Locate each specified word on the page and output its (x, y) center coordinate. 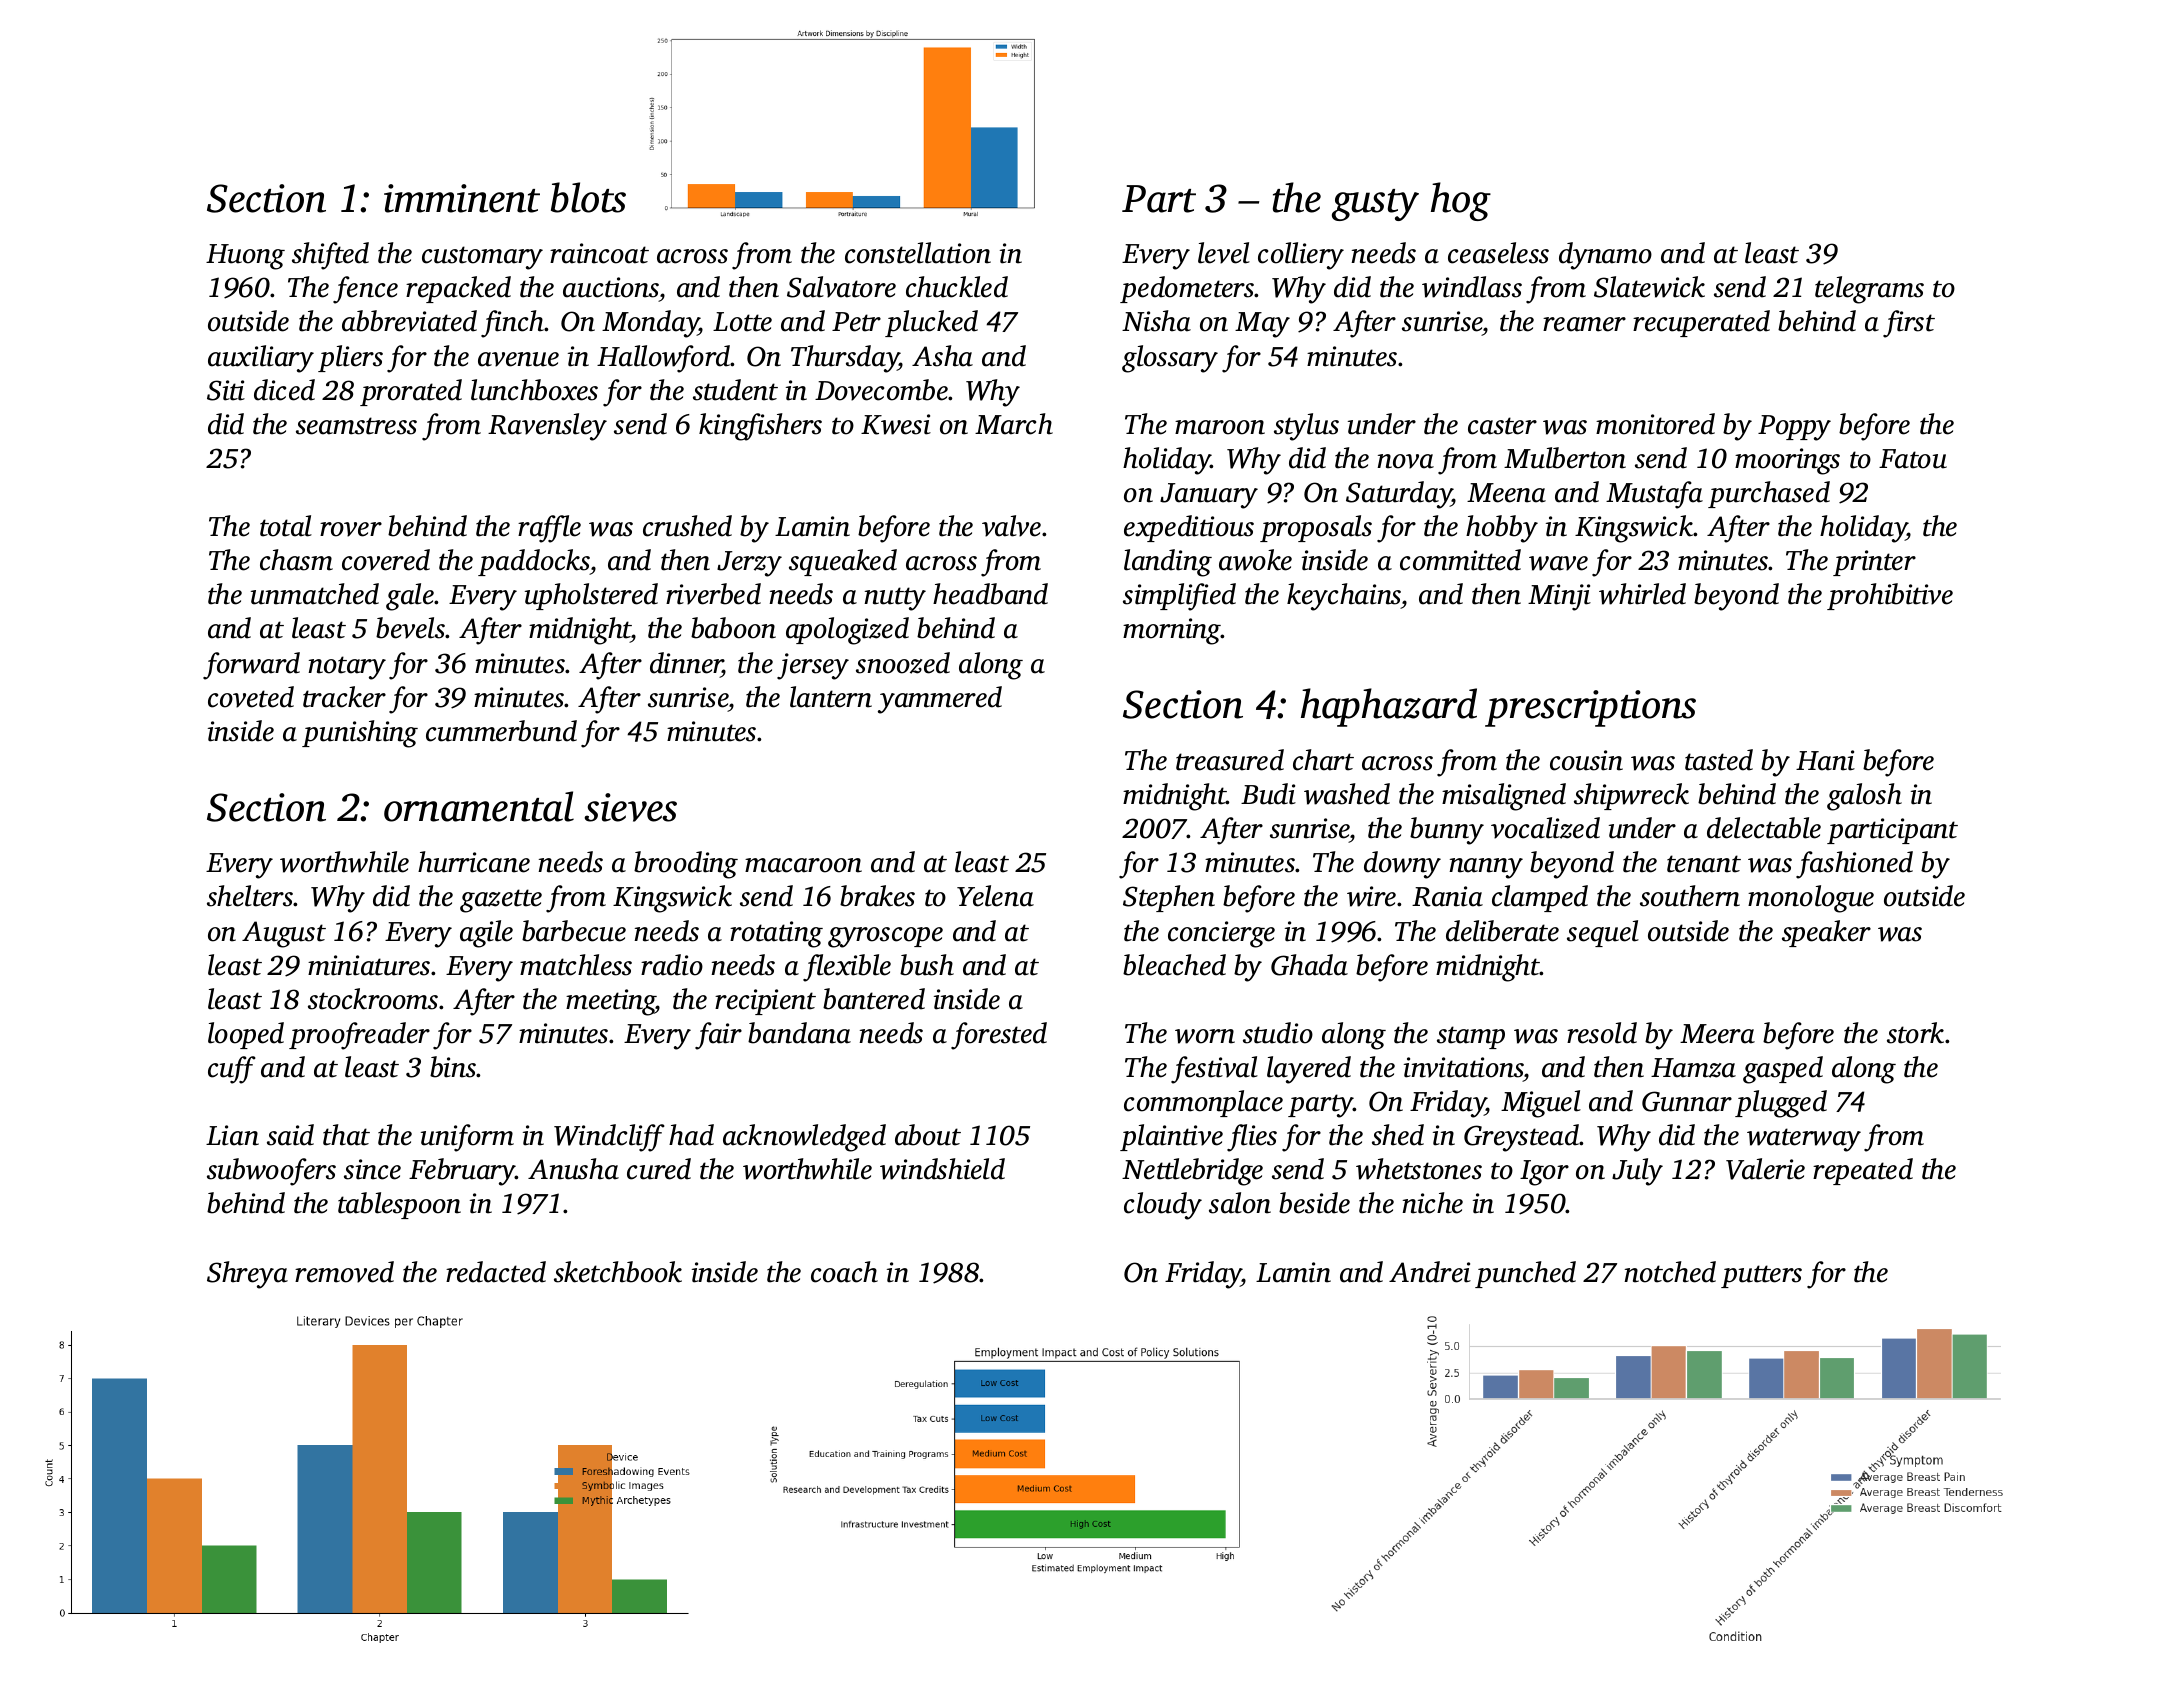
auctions (611, 287)
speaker (1826, 933)
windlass (1472, 287)
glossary (1170, 359)
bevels (411, 628)
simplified (1179, 597)
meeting (611, 1002)
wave (1558, 563)
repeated (1863, 1171)
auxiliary (261, 359)
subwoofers (271, 1172)
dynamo (1605, 256)
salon (1240, 1203)
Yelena (995, 896)
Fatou (1913, 459)
